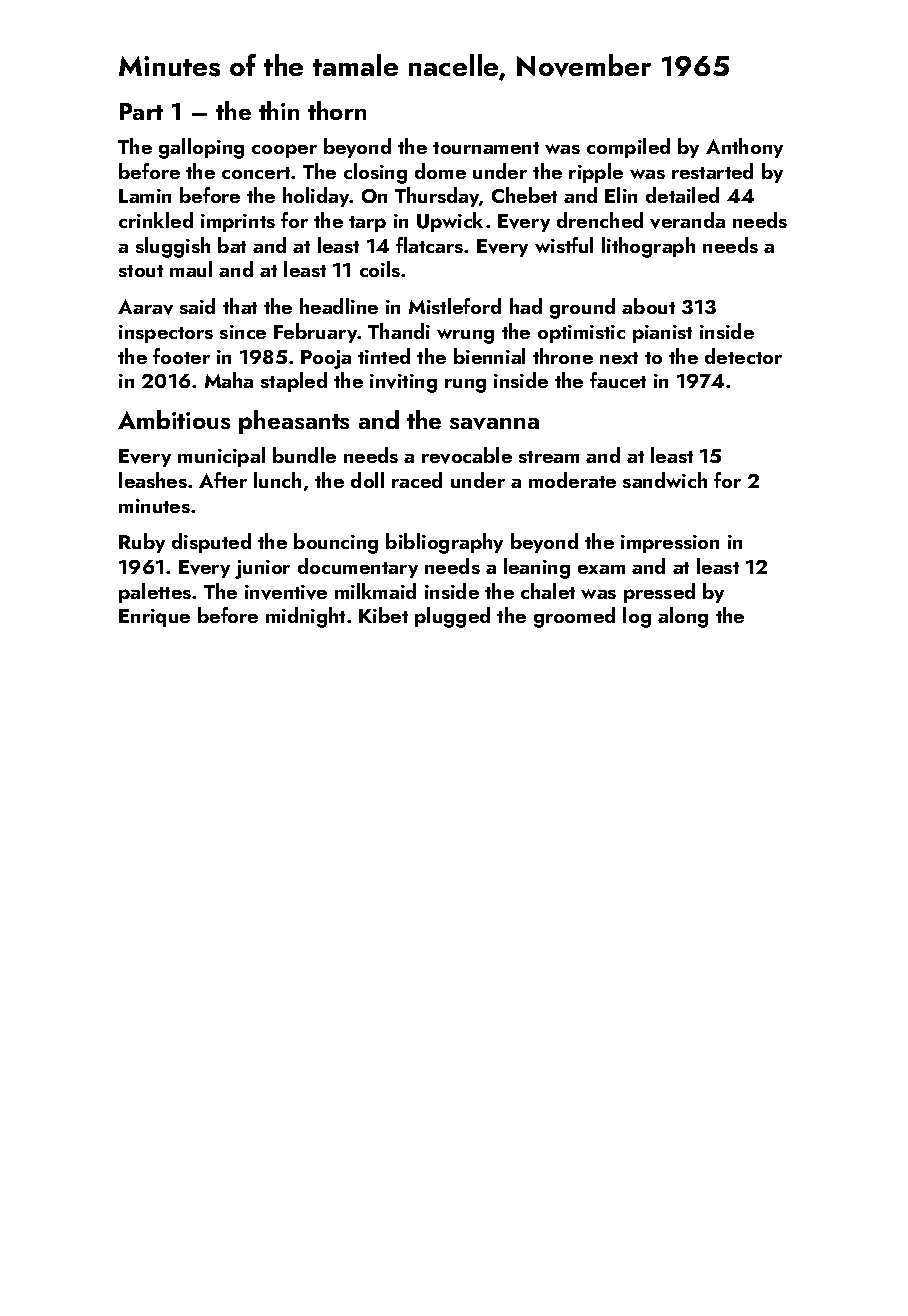 This document has width=908, height=1316. What do you see at coordinates (670, 544) in the document?
I see `impression` at bounding box center [670, 544].
